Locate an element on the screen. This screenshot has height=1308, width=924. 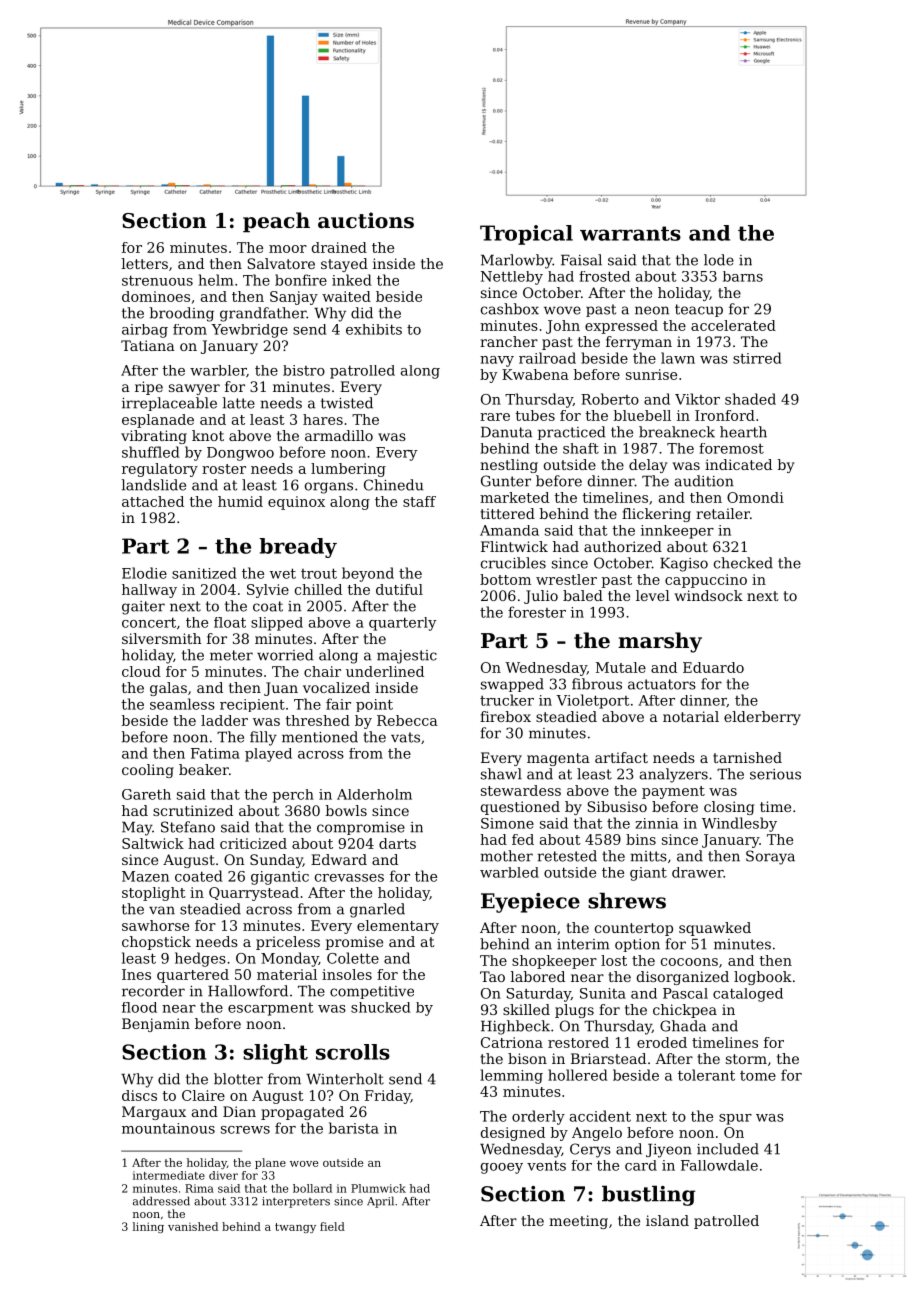
Tatiana is located at coordinates (148, 345).
